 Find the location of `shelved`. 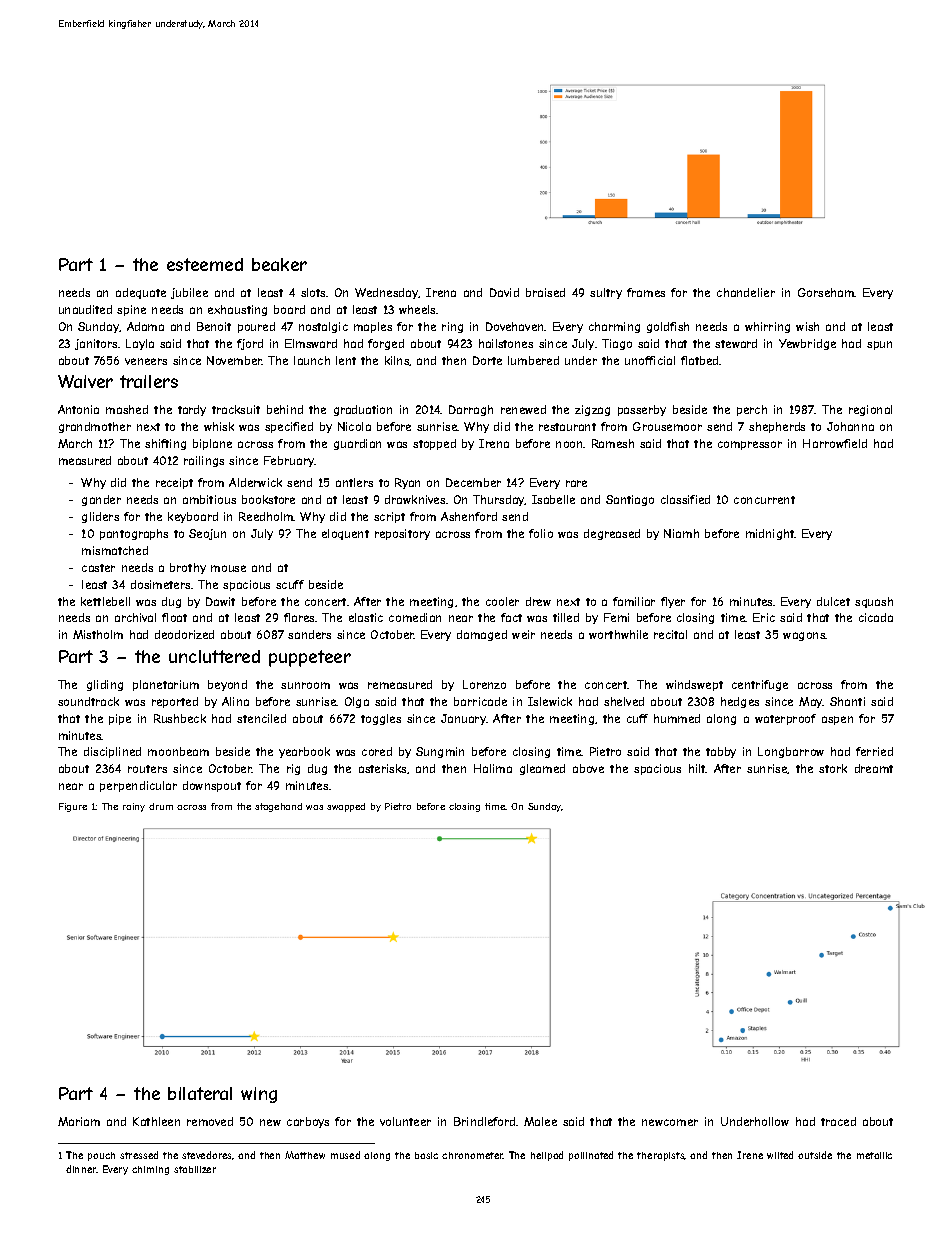

shelved is located at coordinates (624, 701).
